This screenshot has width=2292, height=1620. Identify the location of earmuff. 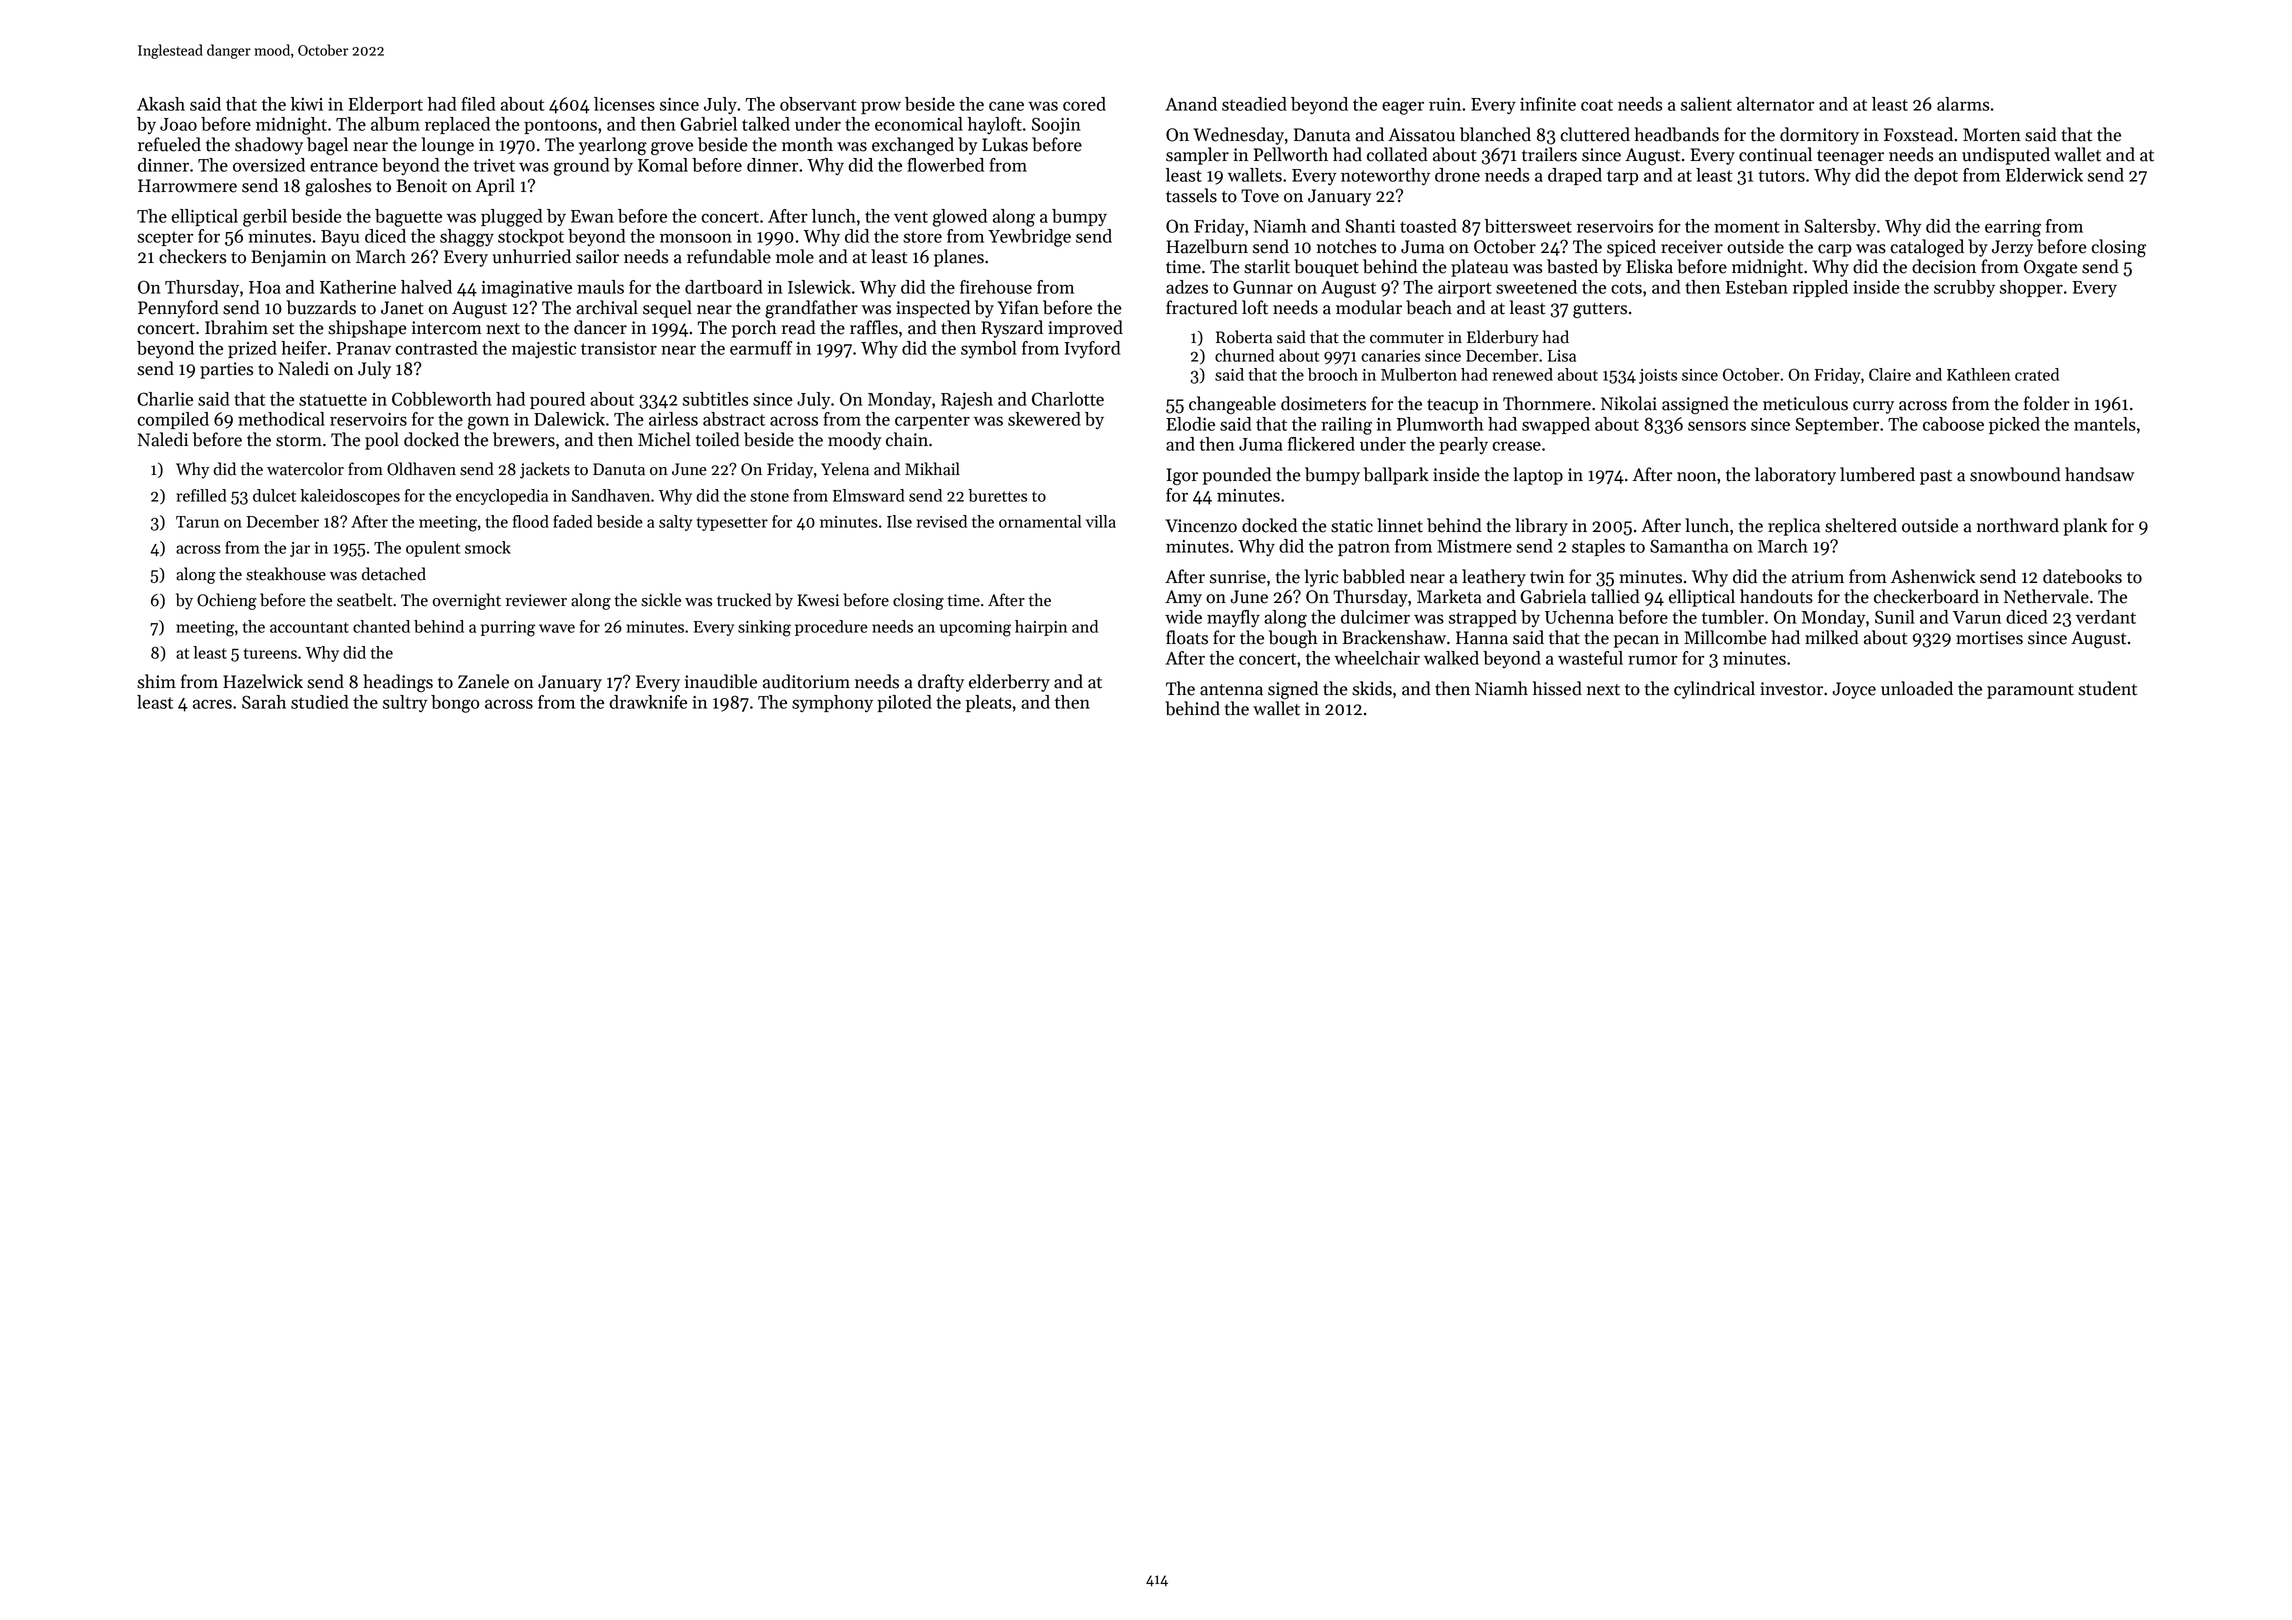
(761, 348).
